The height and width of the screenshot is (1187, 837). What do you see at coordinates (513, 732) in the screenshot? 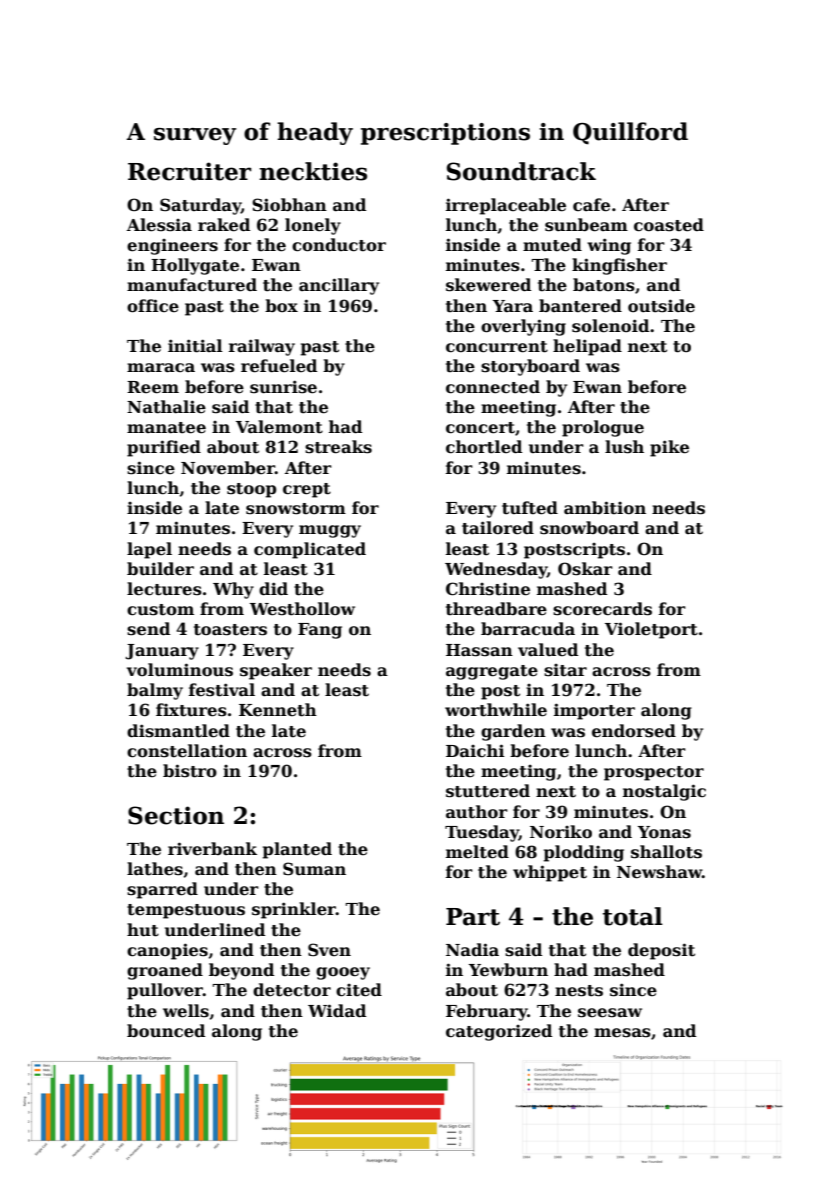
I see `garden` at bounding box center [513, 732].
